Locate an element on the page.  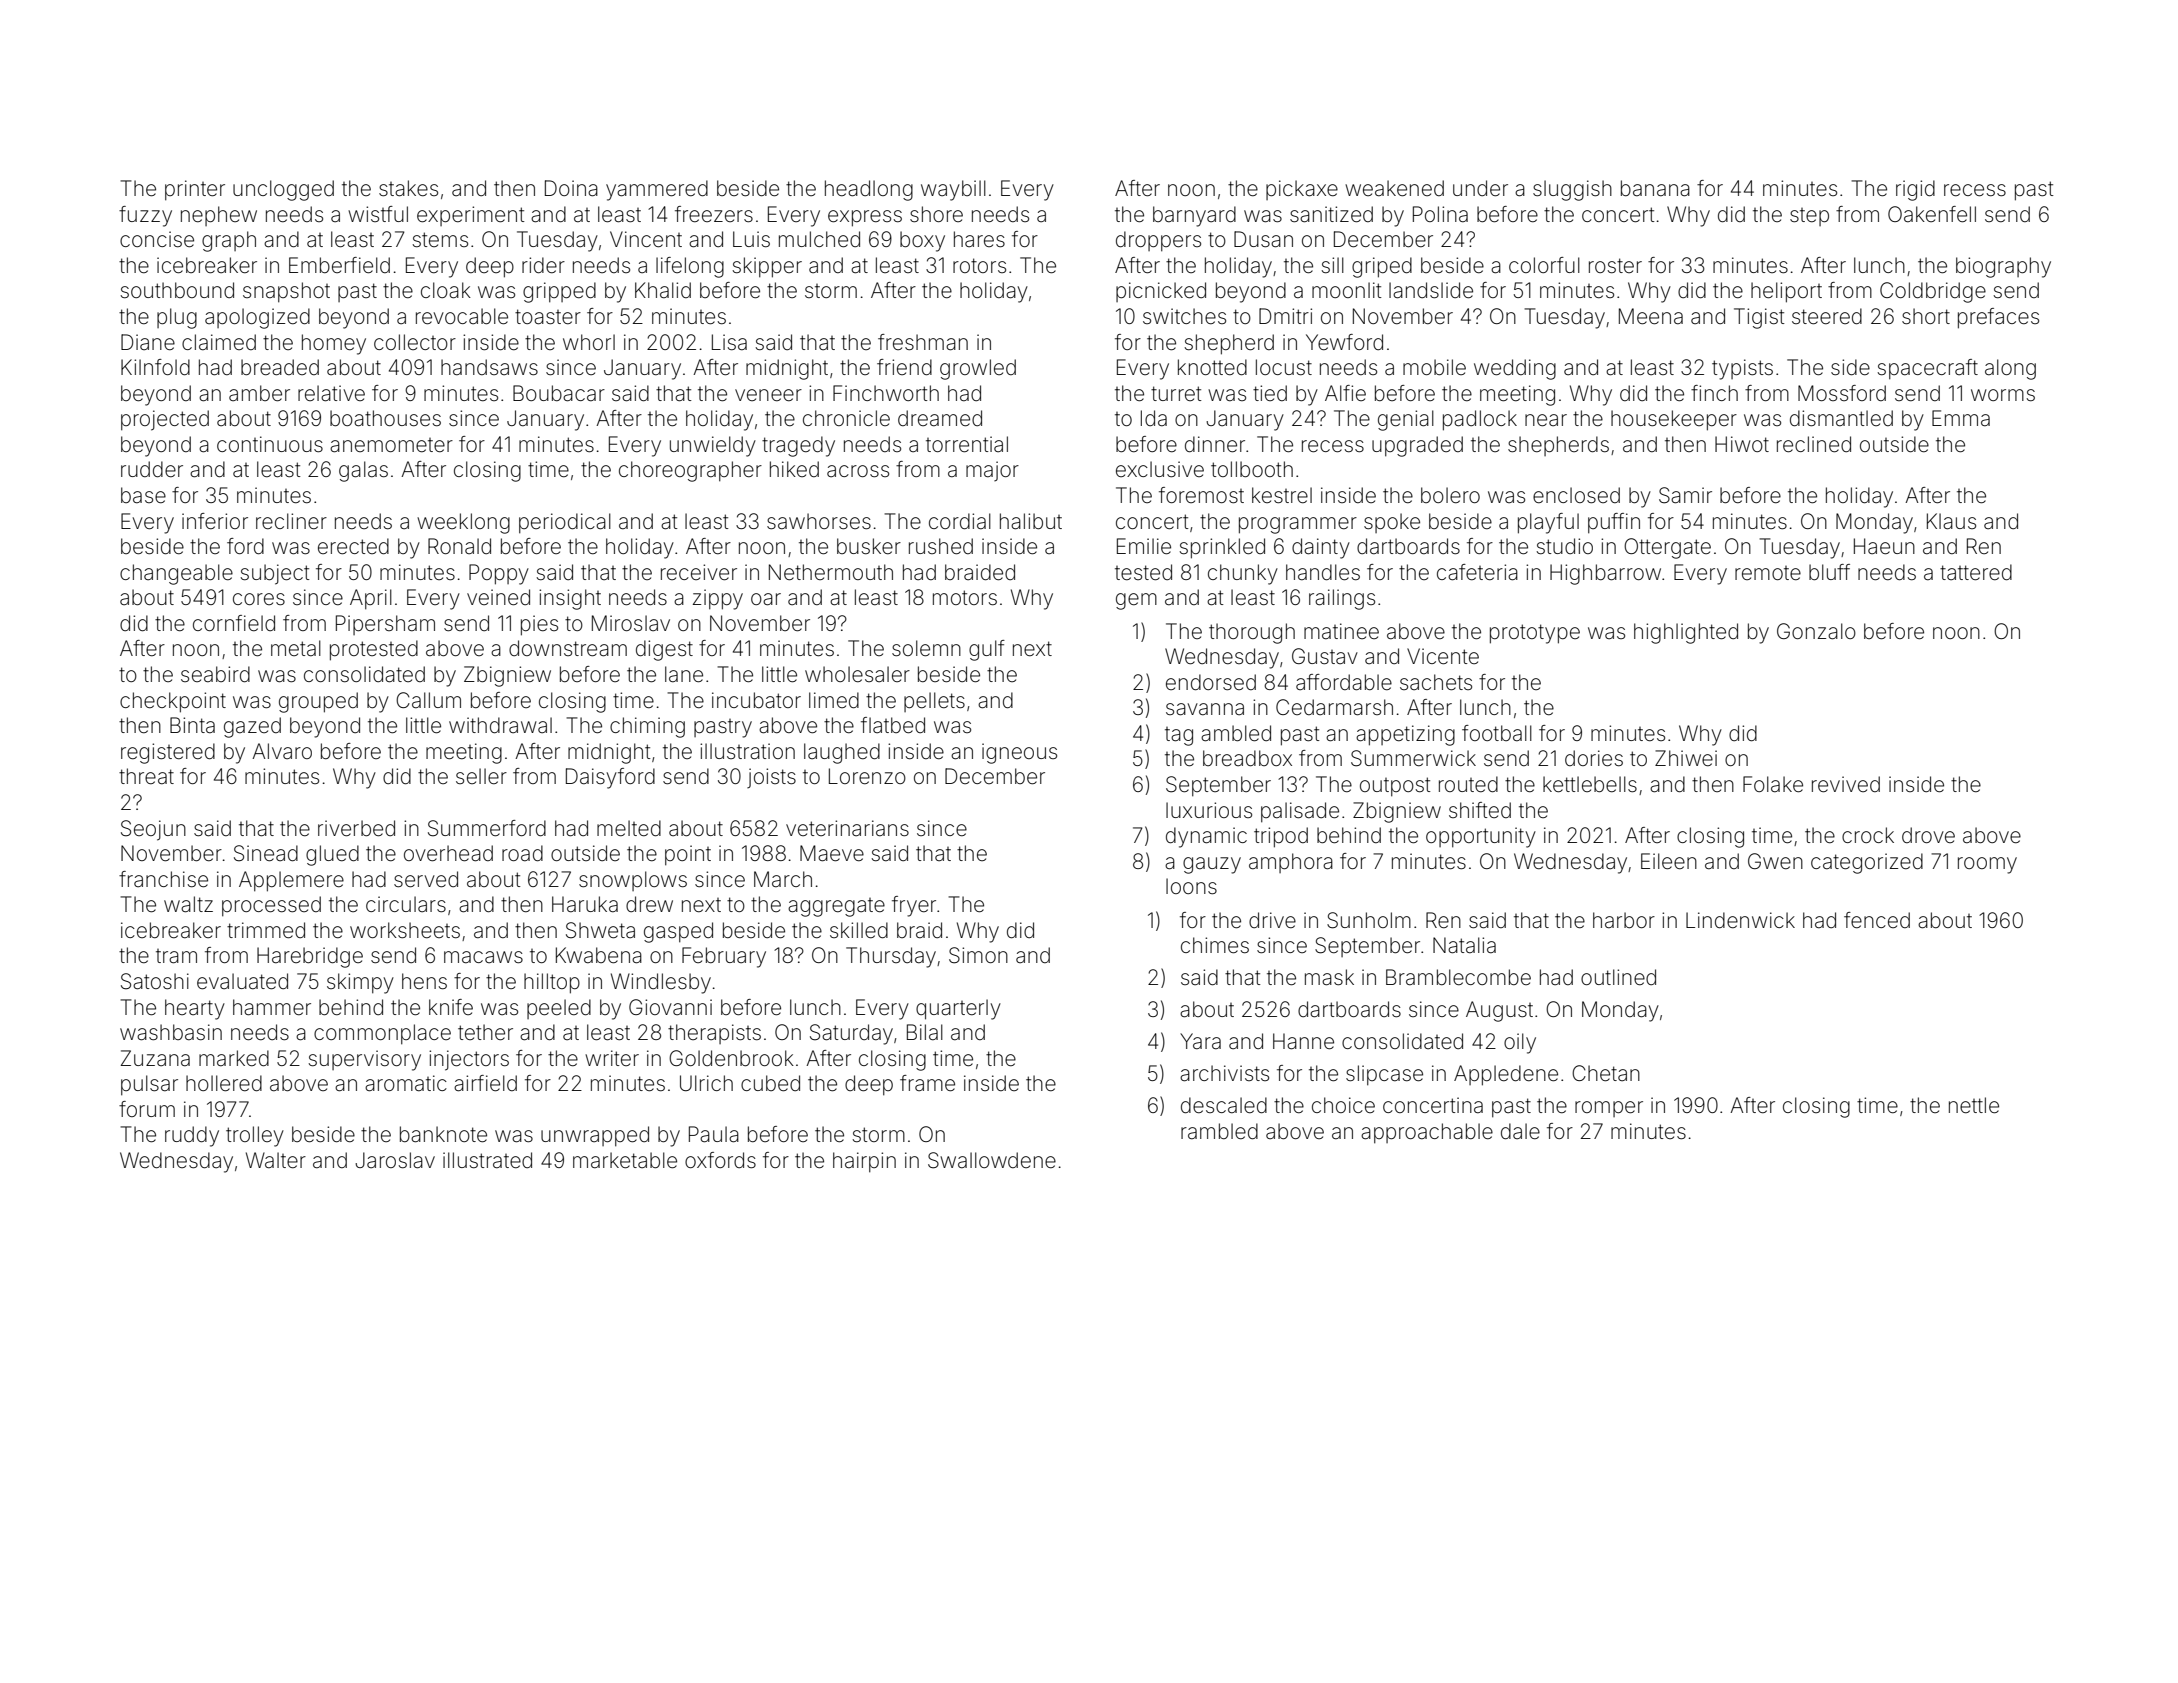
erected is located at coordinates (353, 546).
